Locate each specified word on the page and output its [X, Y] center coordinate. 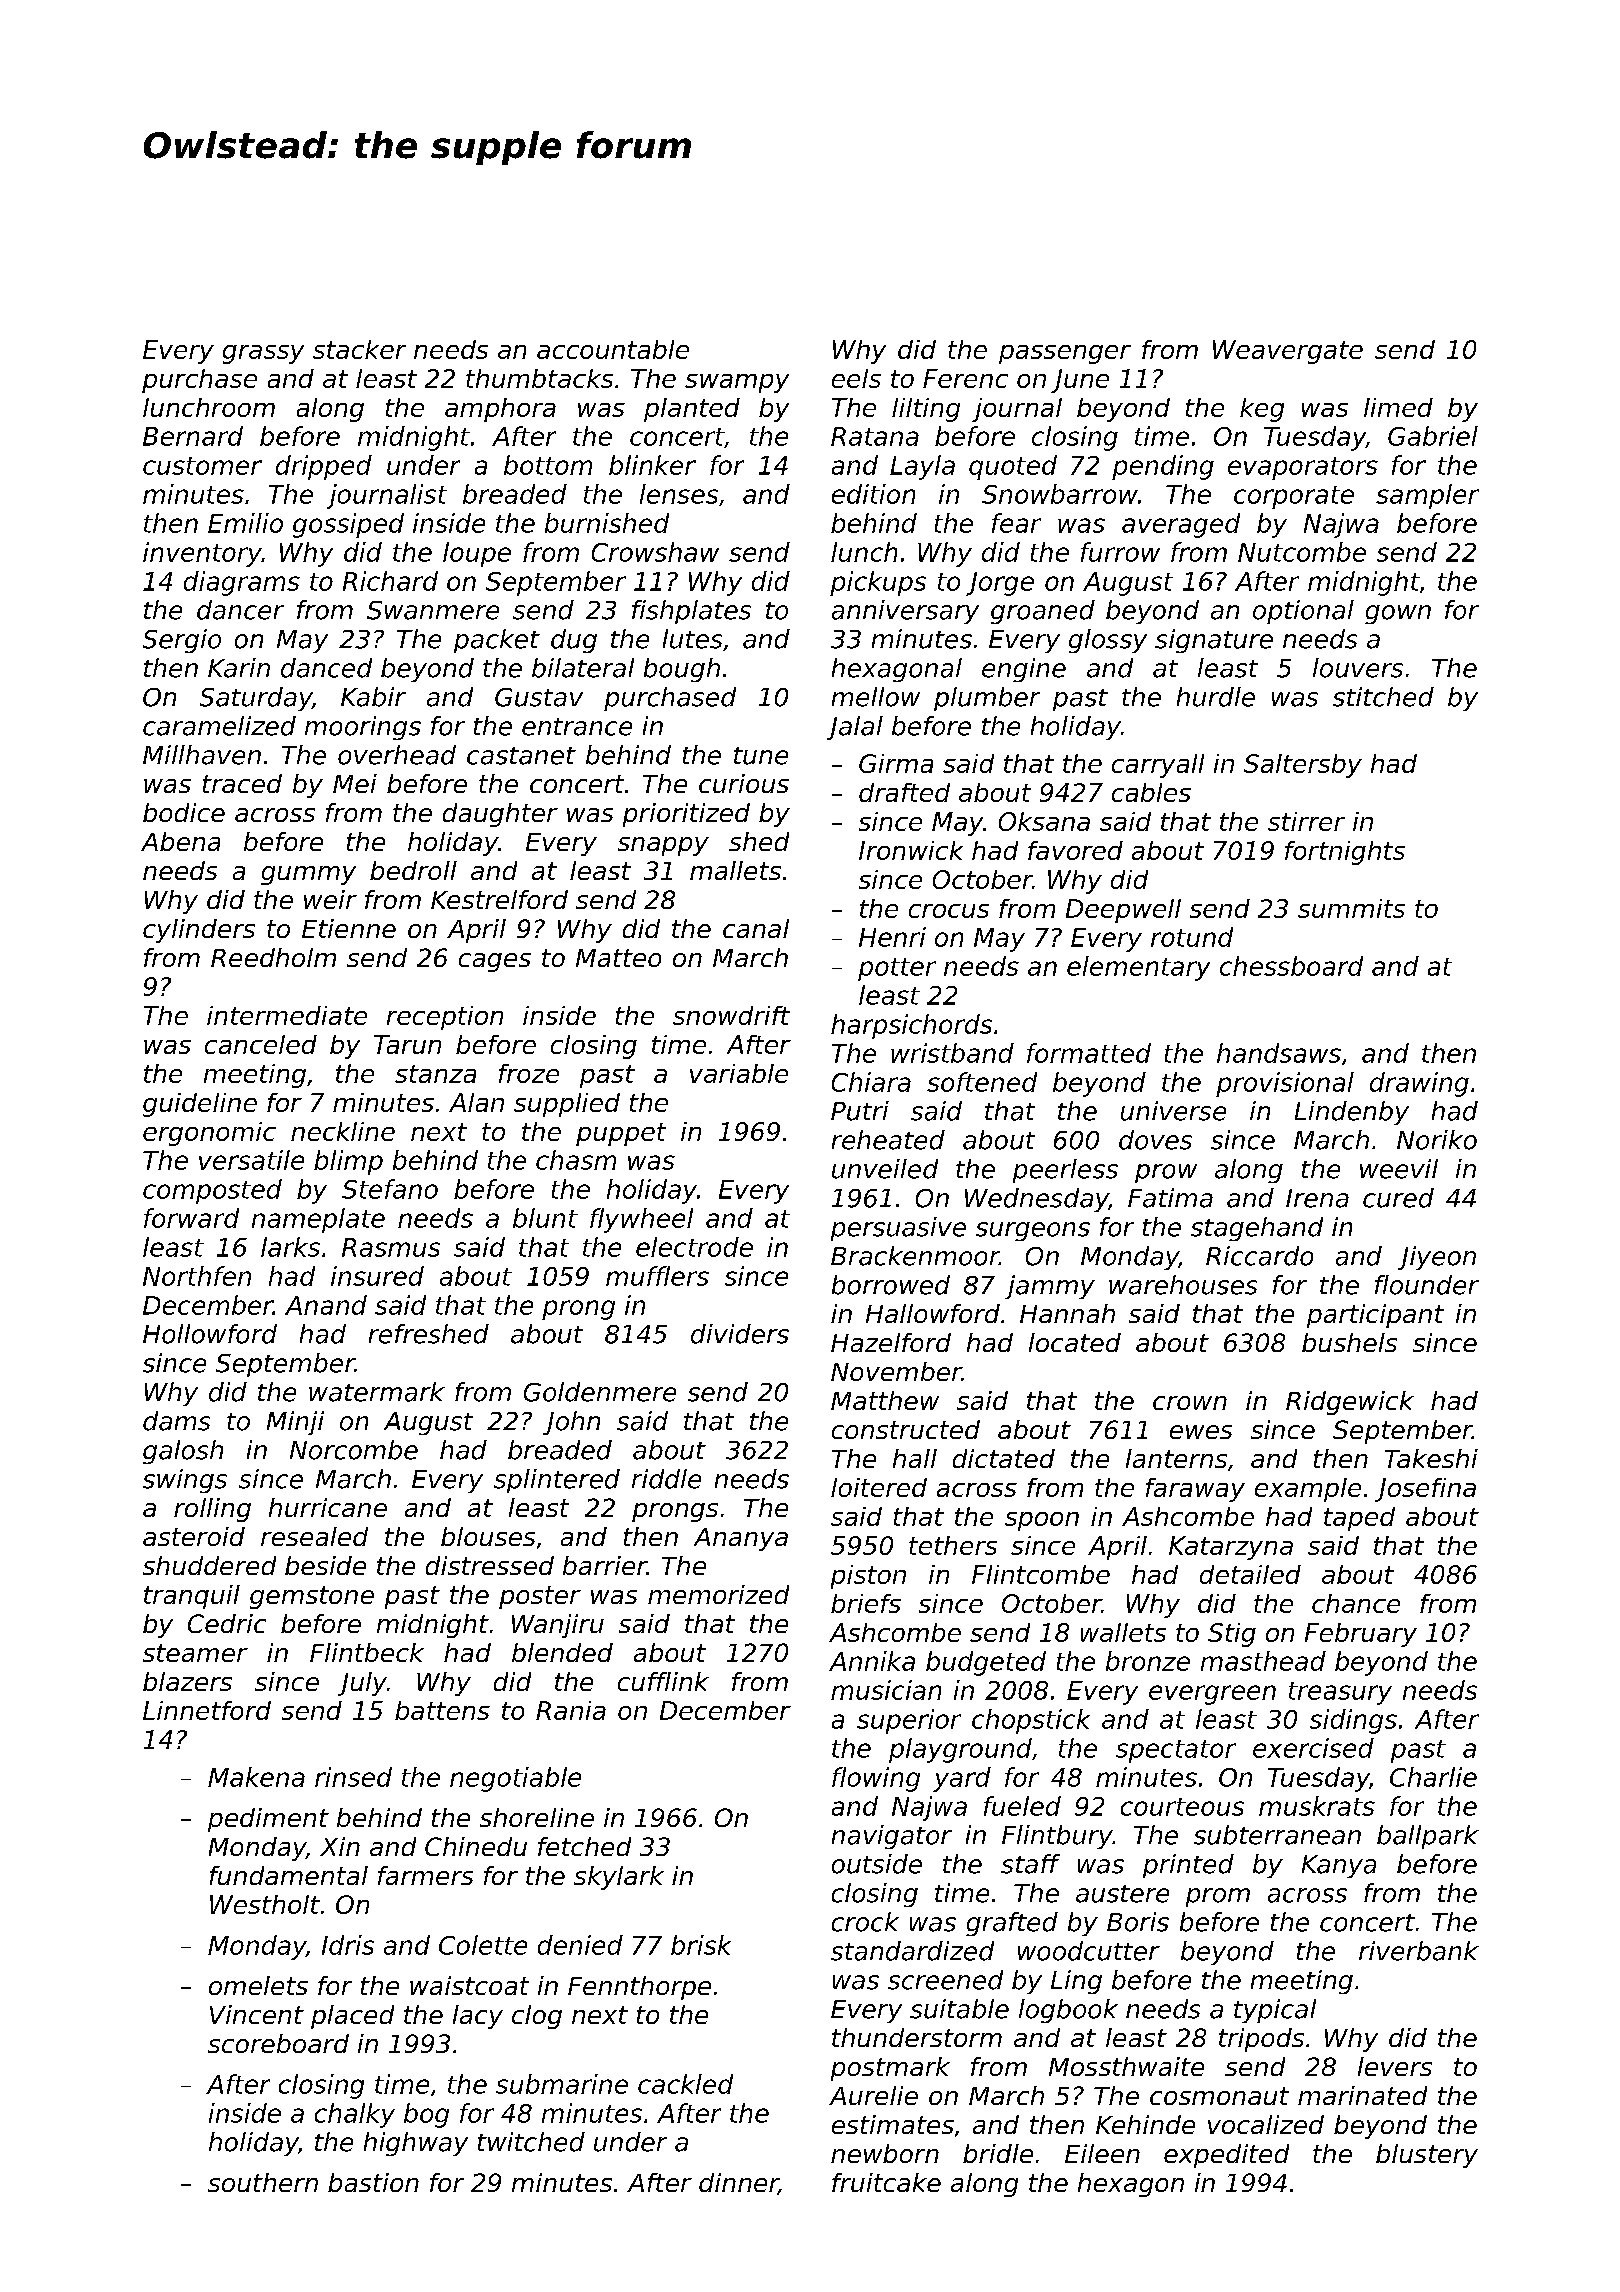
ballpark [1428, 1837]
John [571, 1423]
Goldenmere [600, 1392]
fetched [584, 1846]
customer [202, 466]
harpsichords [911, 1026]
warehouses [1183, 1285]
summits [1351, 908]
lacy [478, 2017]
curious [744, 783]
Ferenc [965, 378]
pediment [268, 1820]
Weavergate [1288, 352]
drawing [1419, 1084]
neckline [343, 1131]
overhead [397, 755]
